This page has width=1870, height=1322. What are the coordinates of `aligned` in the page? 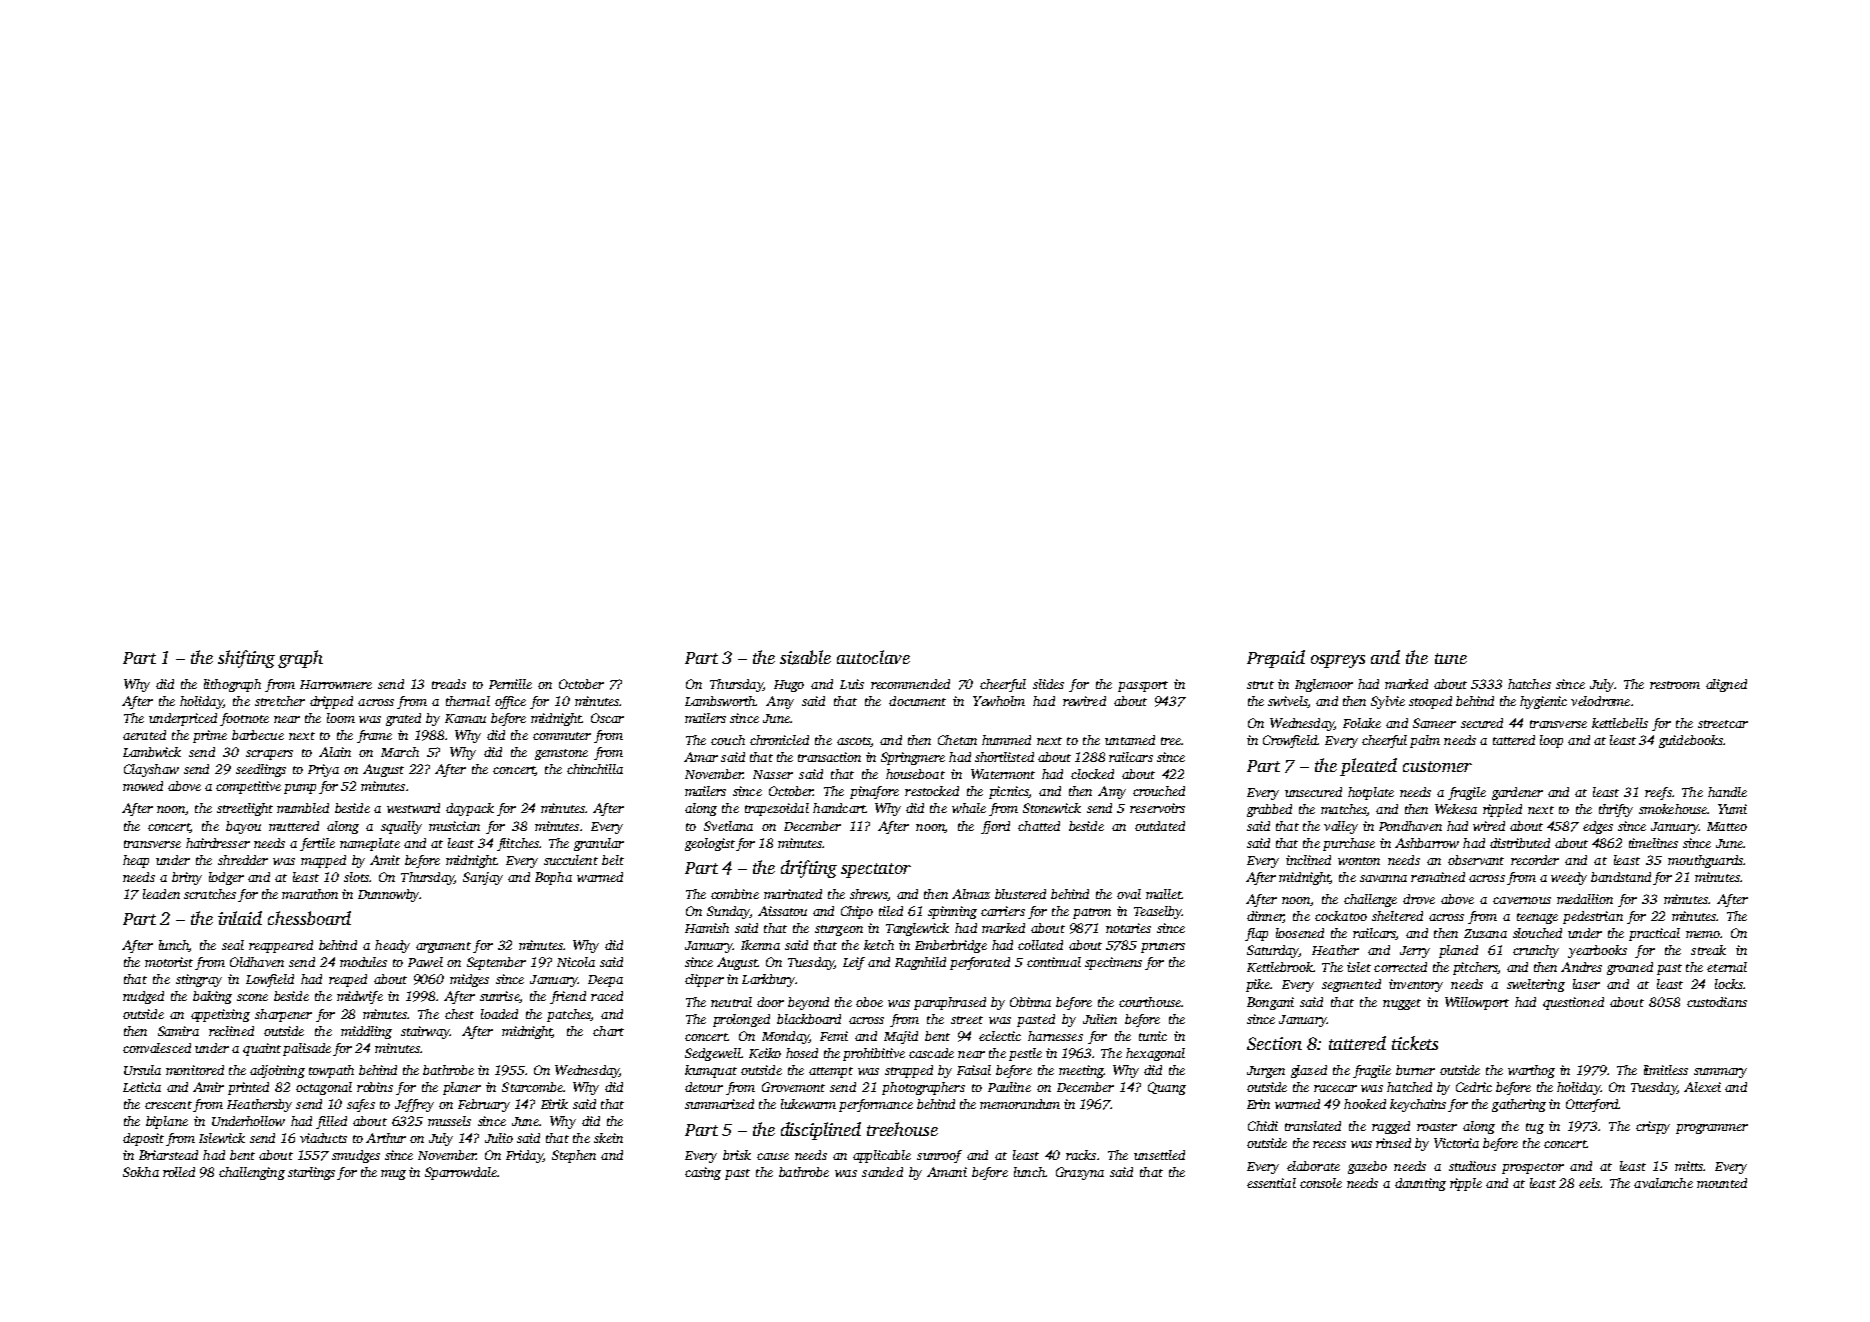 It's located at (1726, 685).
